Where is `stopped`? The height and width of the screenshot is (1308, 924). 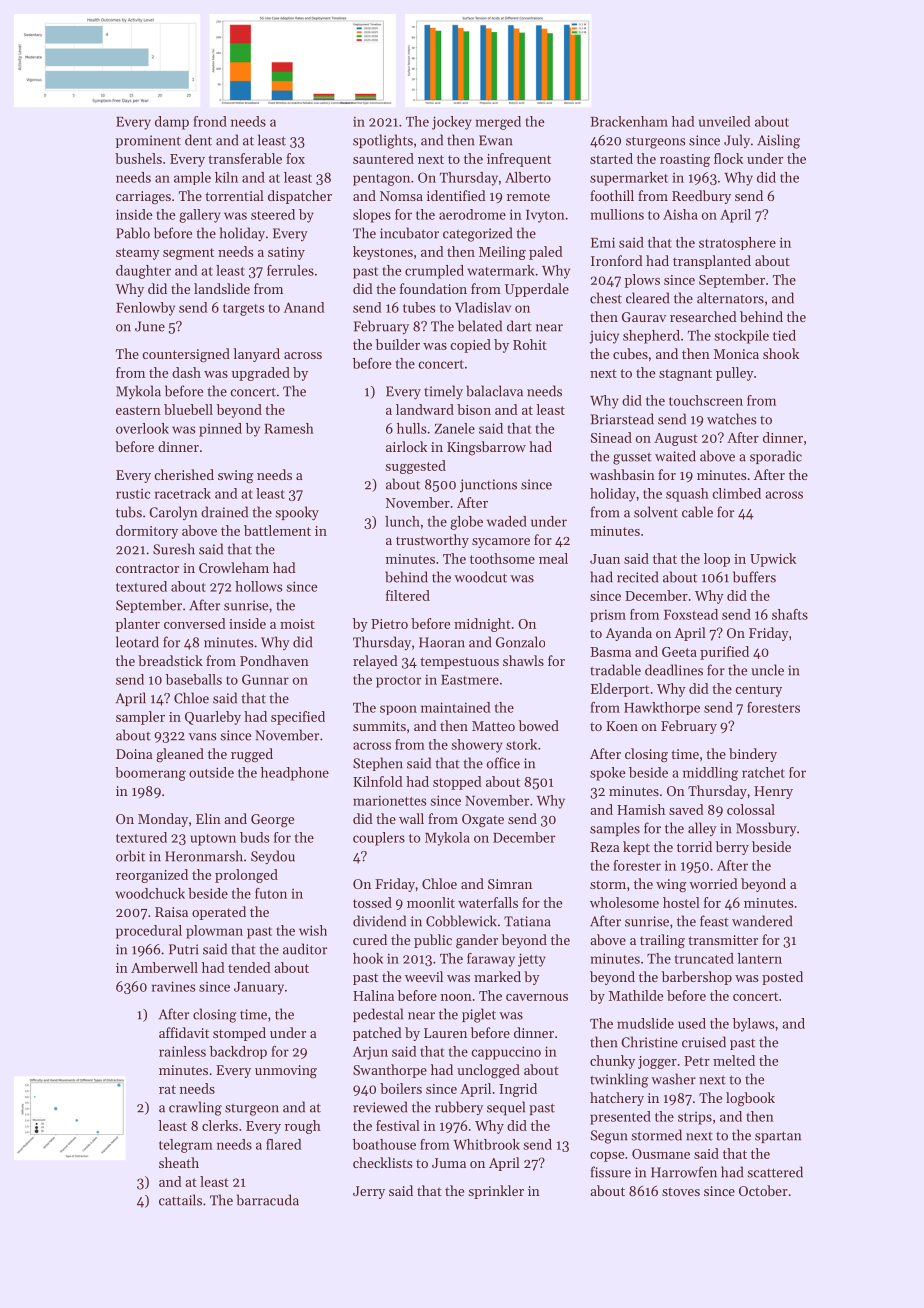
stopped is located at coordinates (457, 783).
